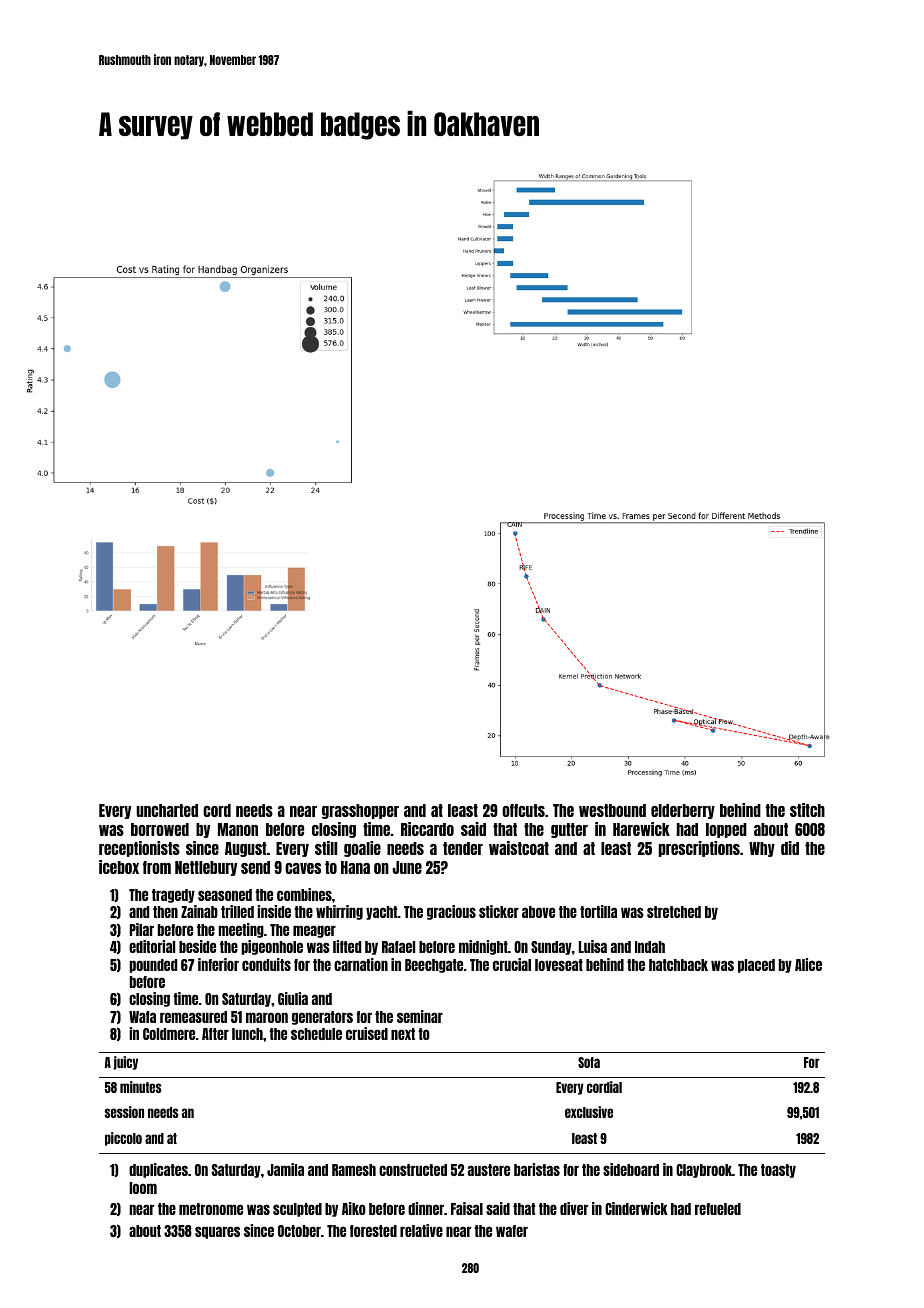  Describe the element at coordinates (807, 810) in the screenshot. I see `stitch` at that location.
